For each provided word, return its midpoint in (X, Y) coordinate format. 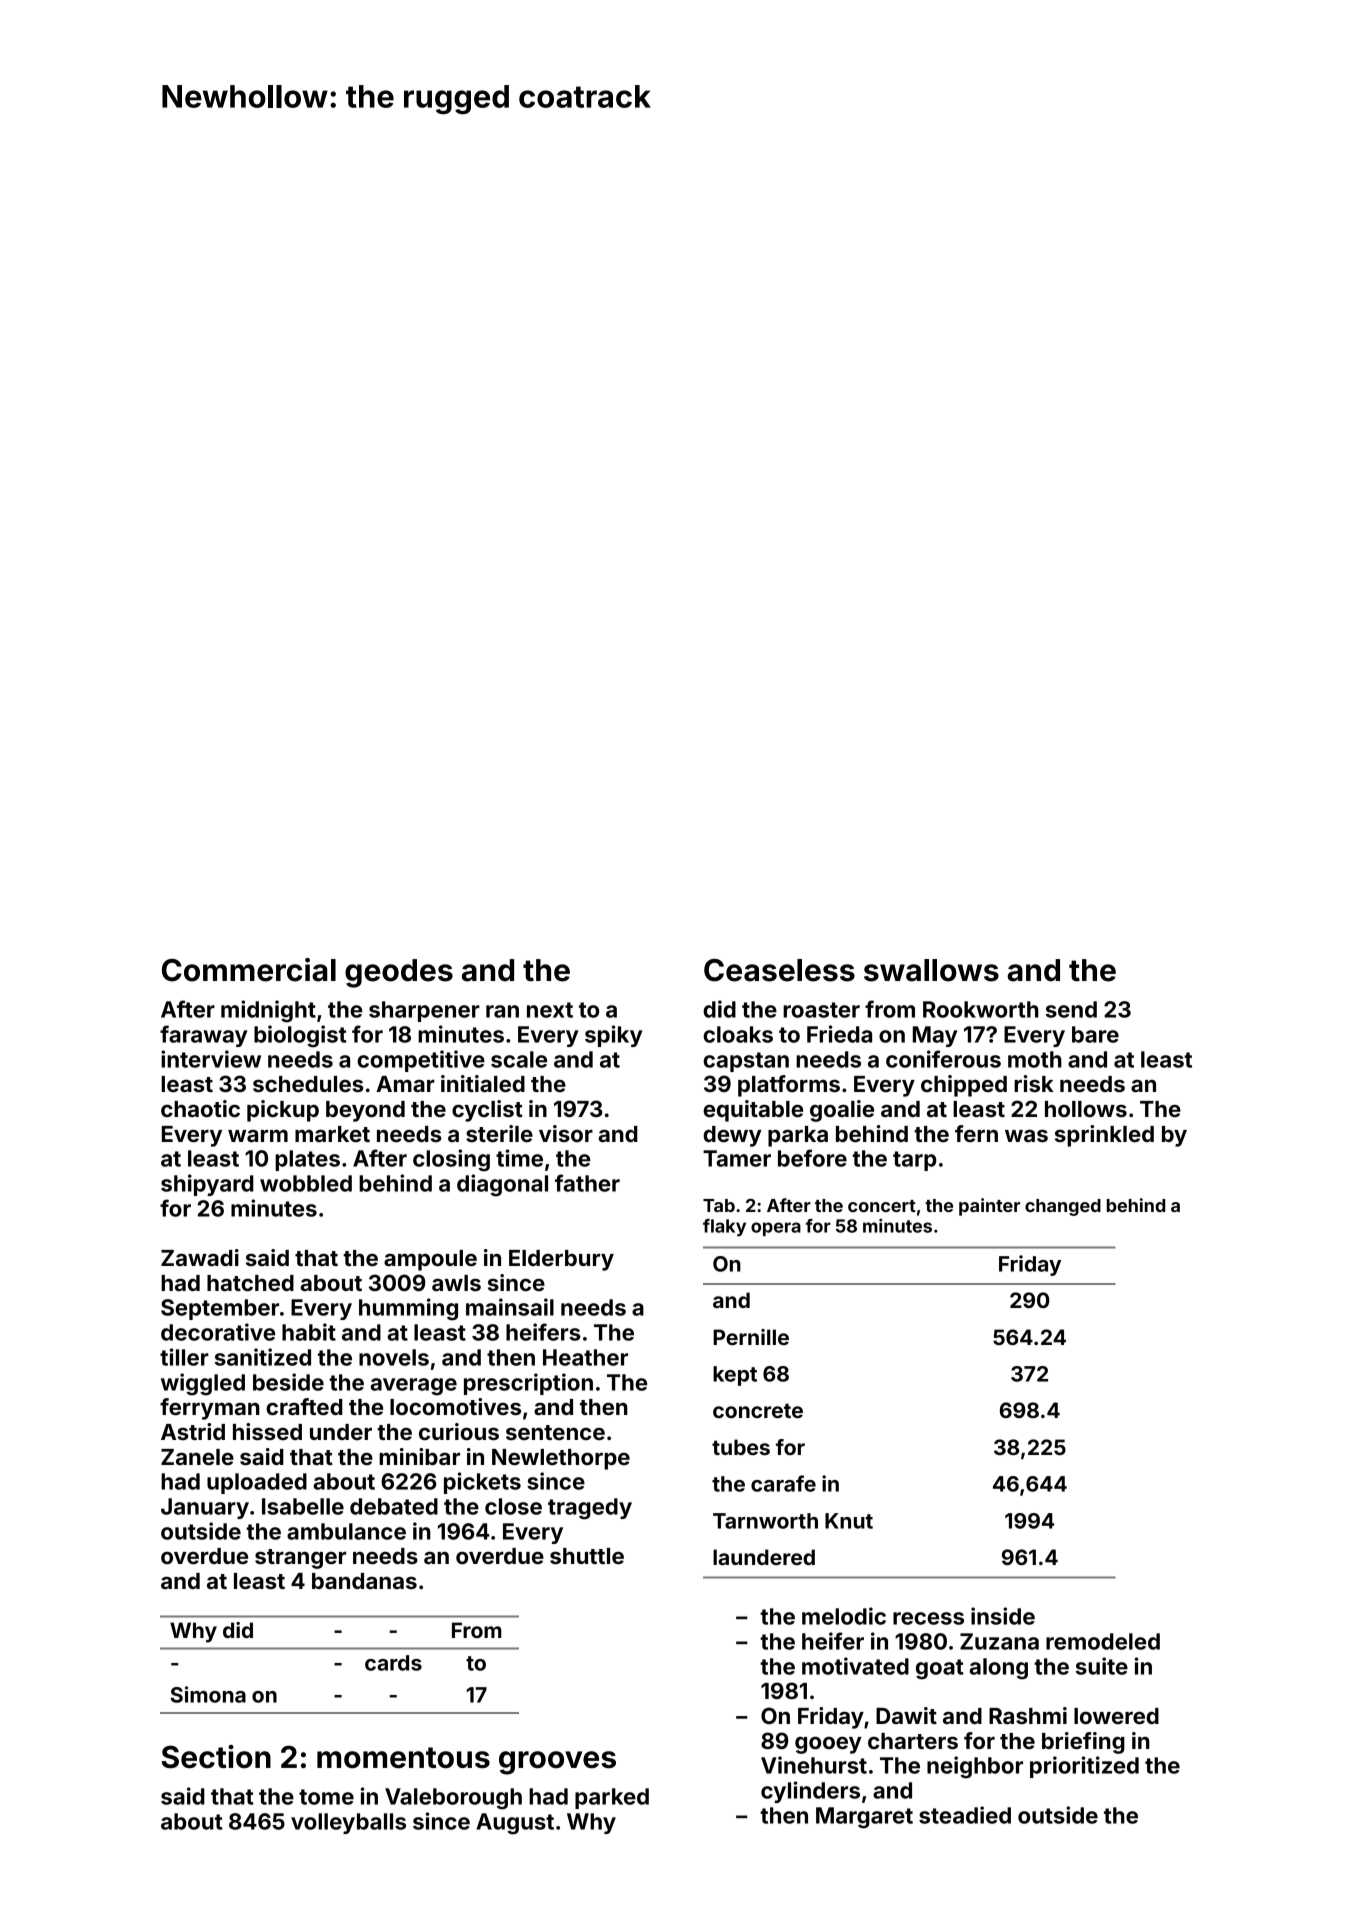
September (220, 1309)
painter (989, 1207)
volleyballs (348, 1823)
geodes (399, 973)
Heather (585, 1357)
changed (1063, 1207)
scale (519, 1059)
